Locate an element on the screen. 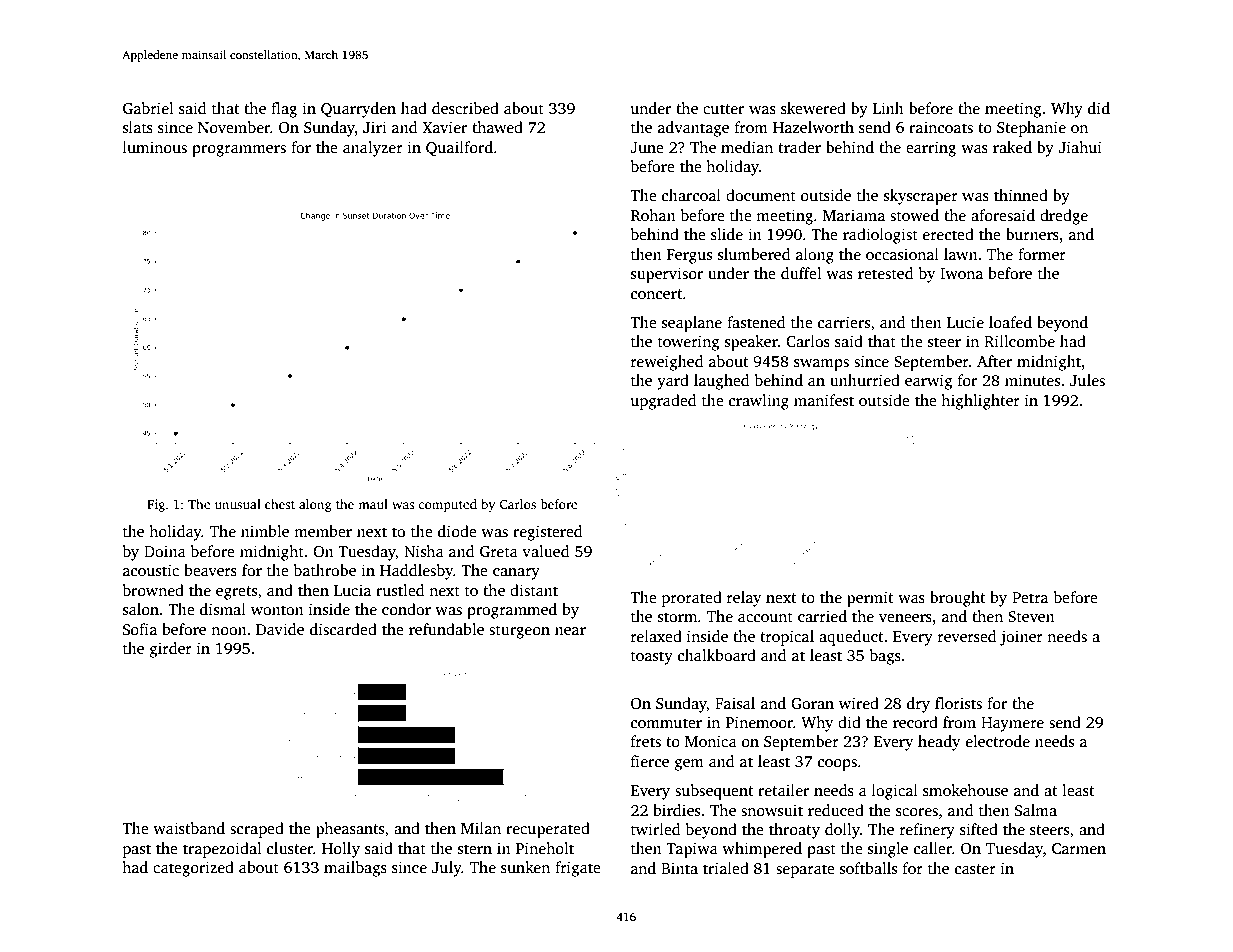  girder is located at coordinates (171, 650).
